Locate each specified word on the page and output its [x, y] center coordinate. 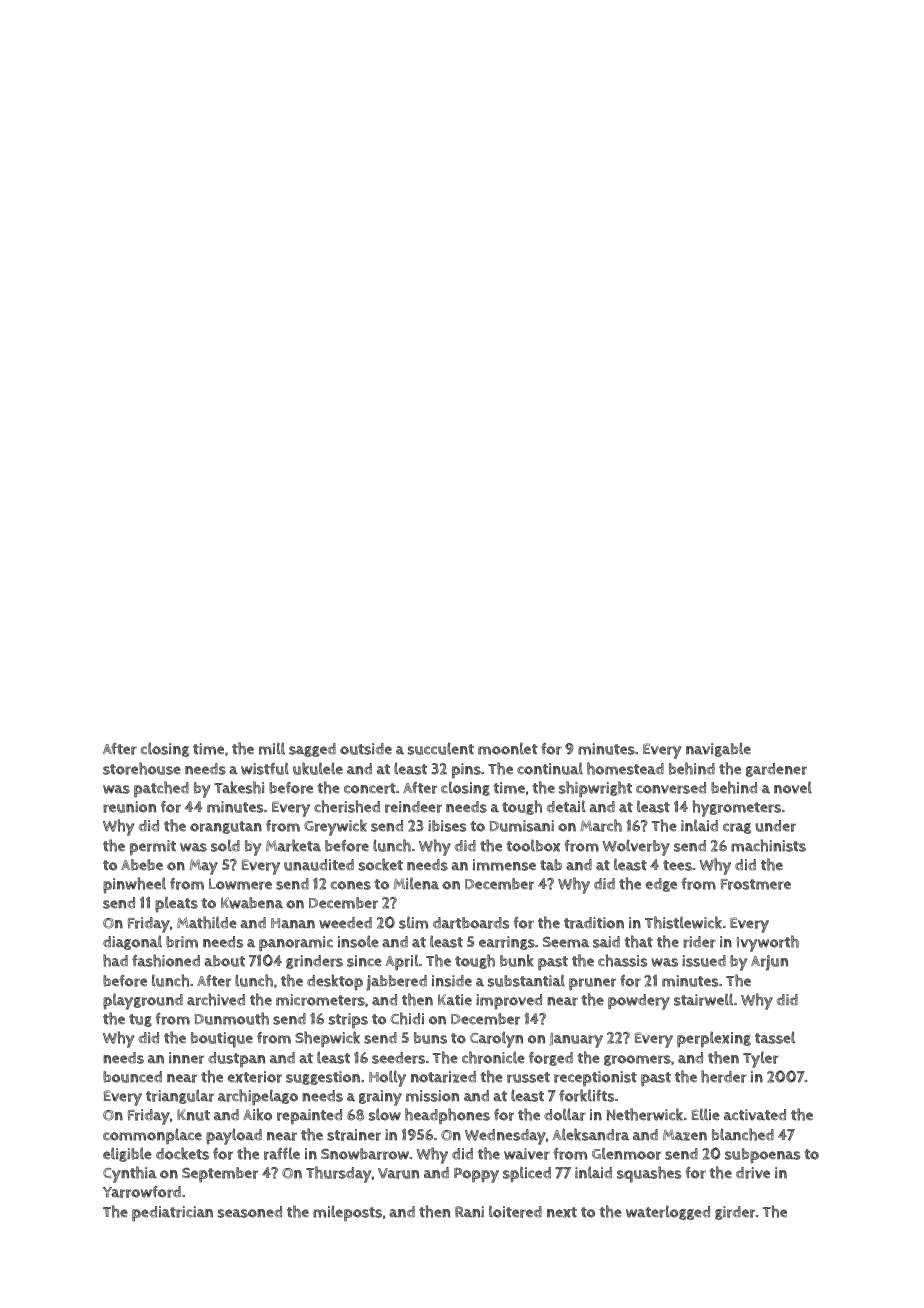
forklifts [586, 1095]
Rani [469, 1212]
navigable [718, 749]
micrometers [320, 1000]
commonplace [152, 1136]
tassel [775, 1037]
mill [272, 748]
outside [366, 749]
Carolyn [496, 1039]
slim [413, 922]
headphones [447, 1116]
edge [661, 885]
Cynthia [130, 1174]
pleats [176, 904]
